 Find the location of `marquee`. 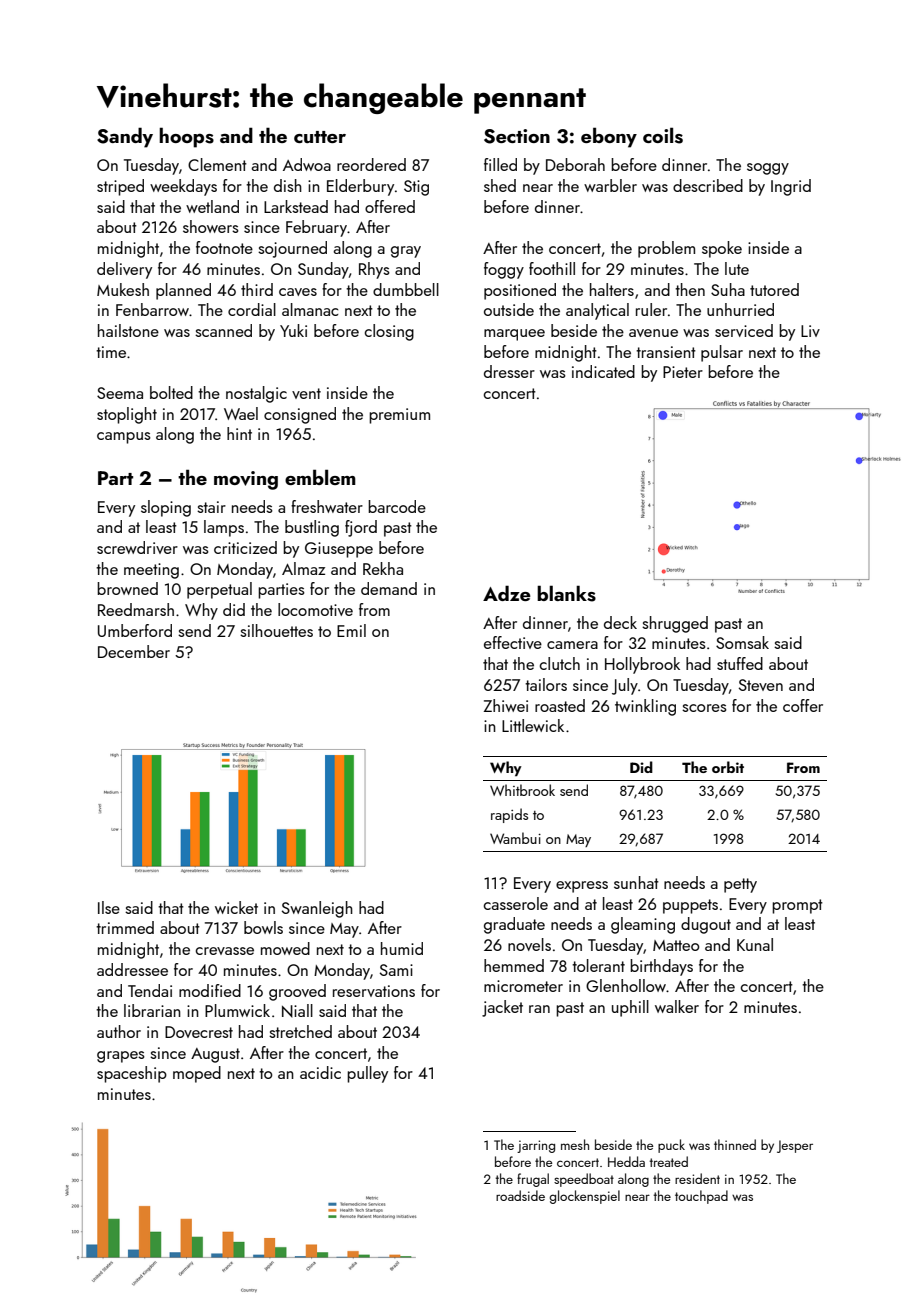

marquee is located at coordinates (514, 335).
